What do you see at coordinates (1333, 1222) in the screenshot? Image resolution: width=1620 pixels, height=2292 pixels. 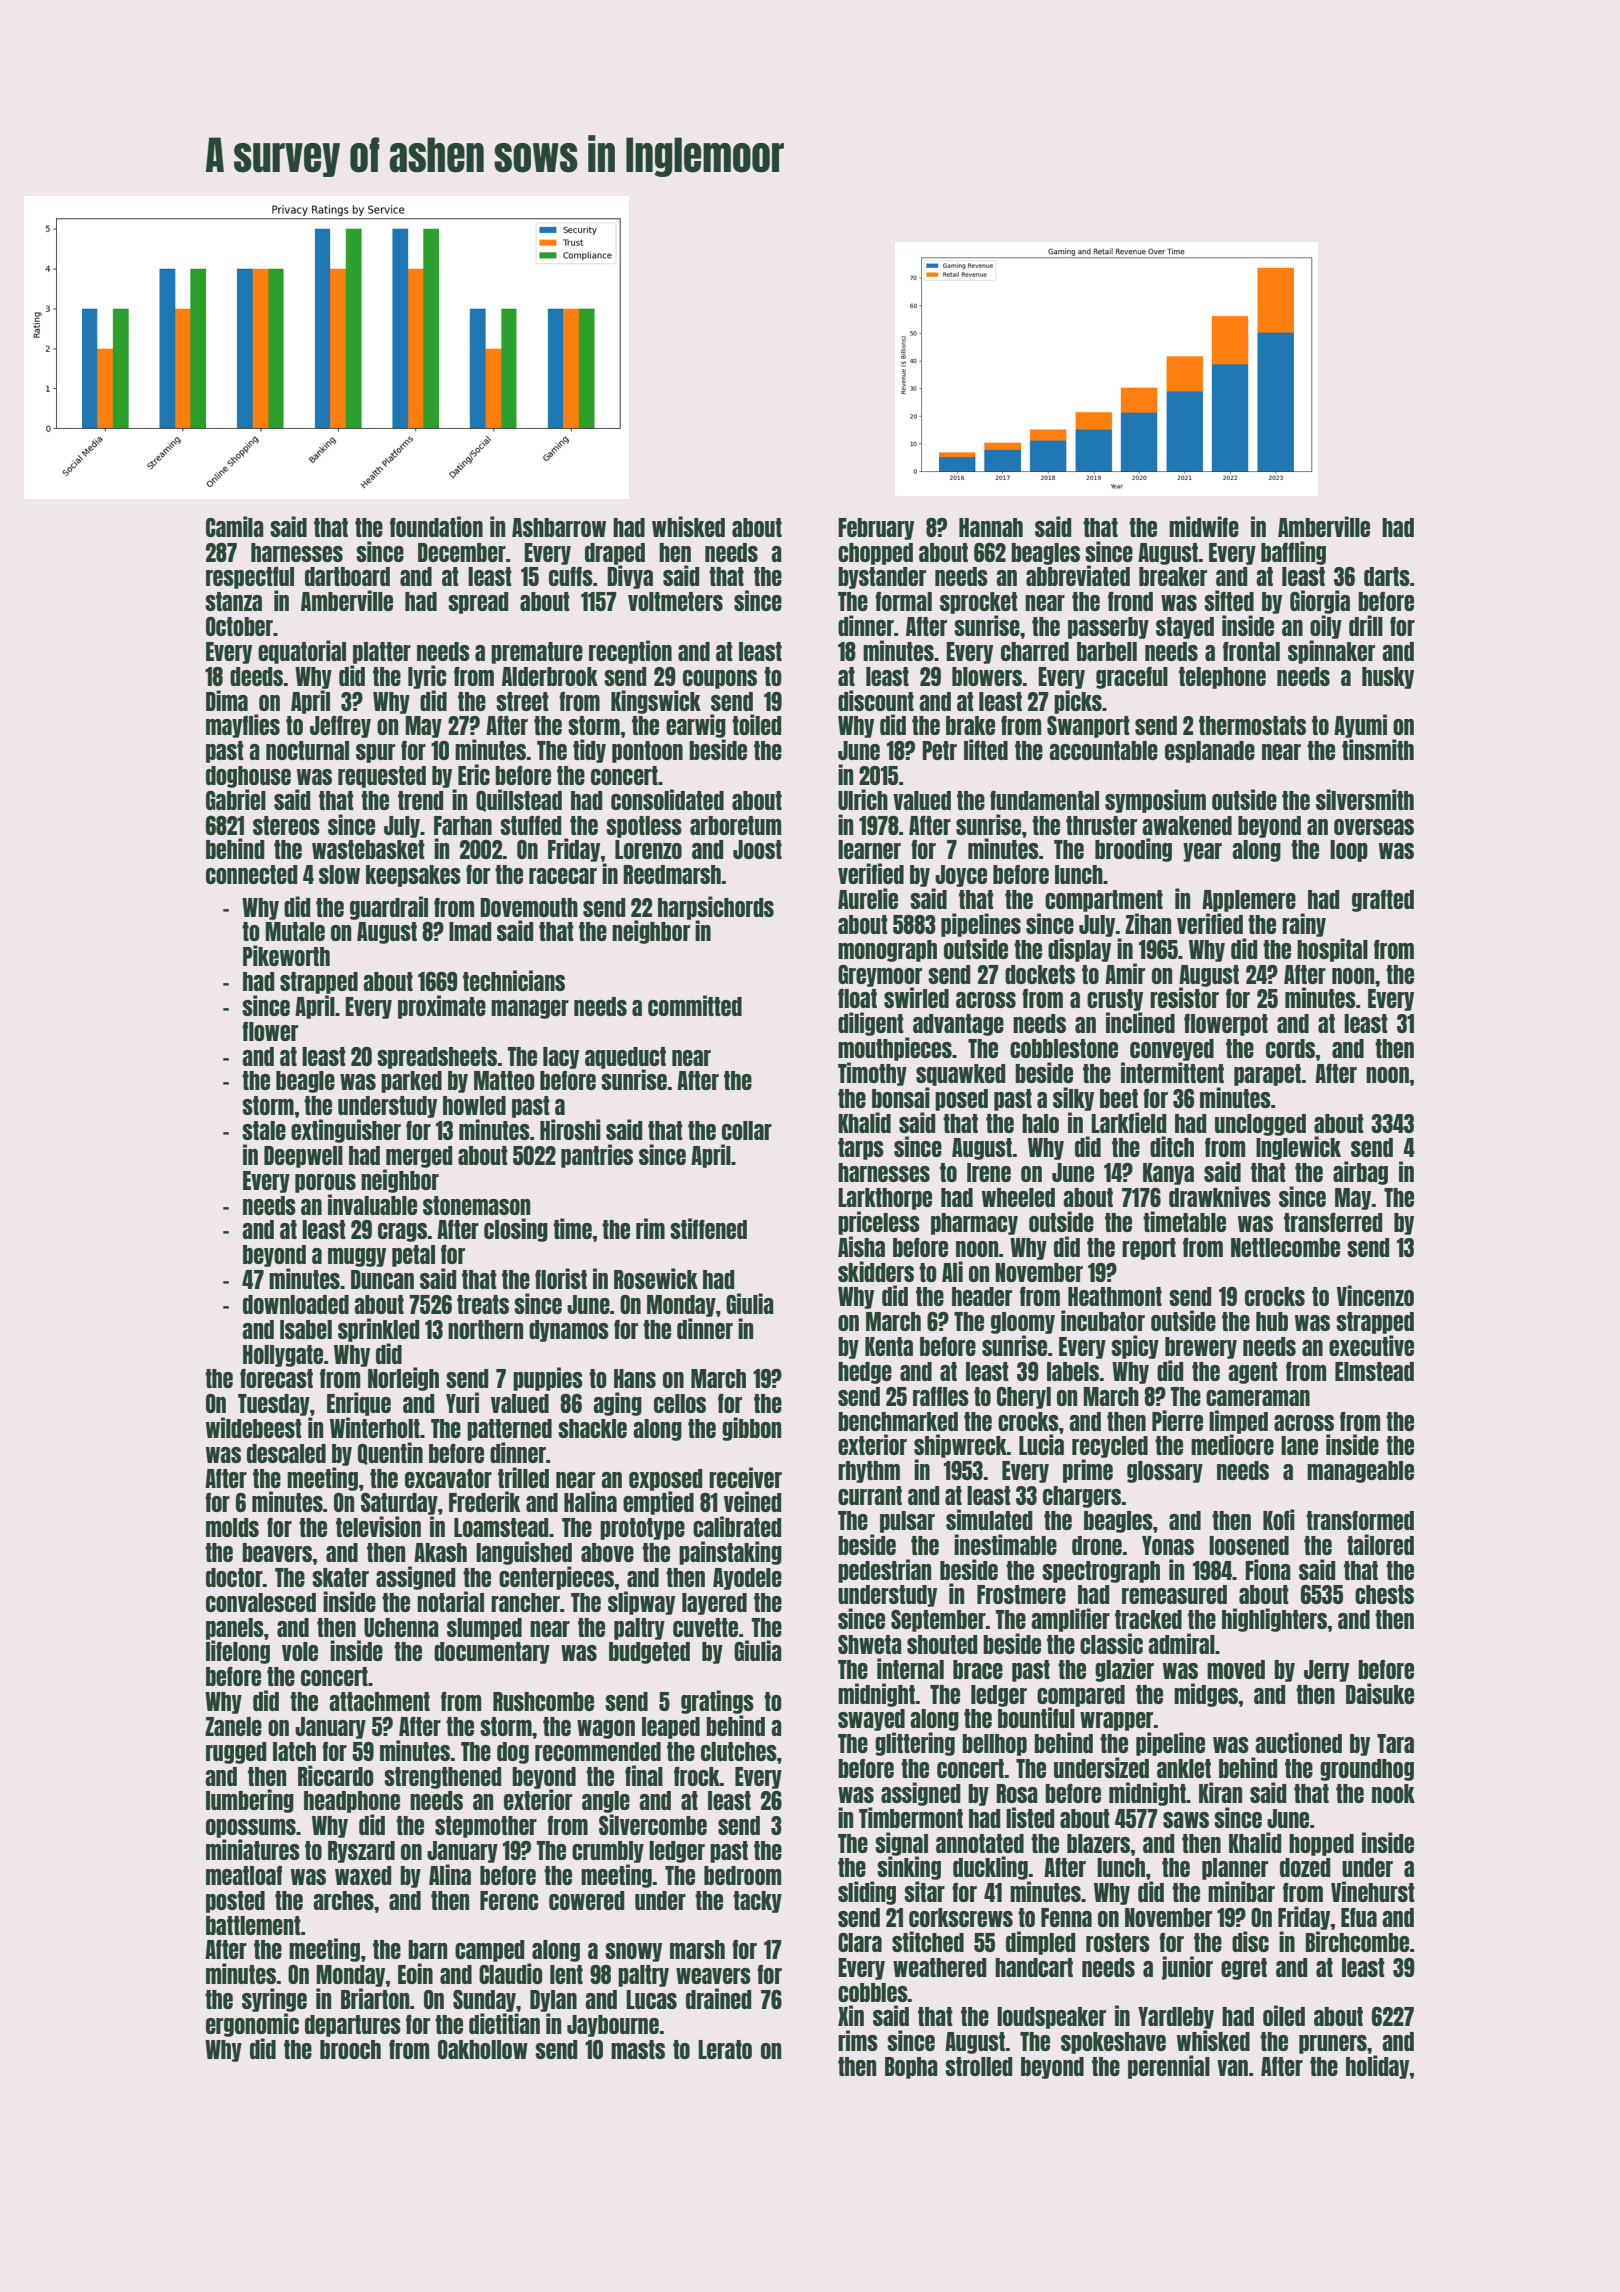 I see `transferred` at bounding box center [1333, 1222].
